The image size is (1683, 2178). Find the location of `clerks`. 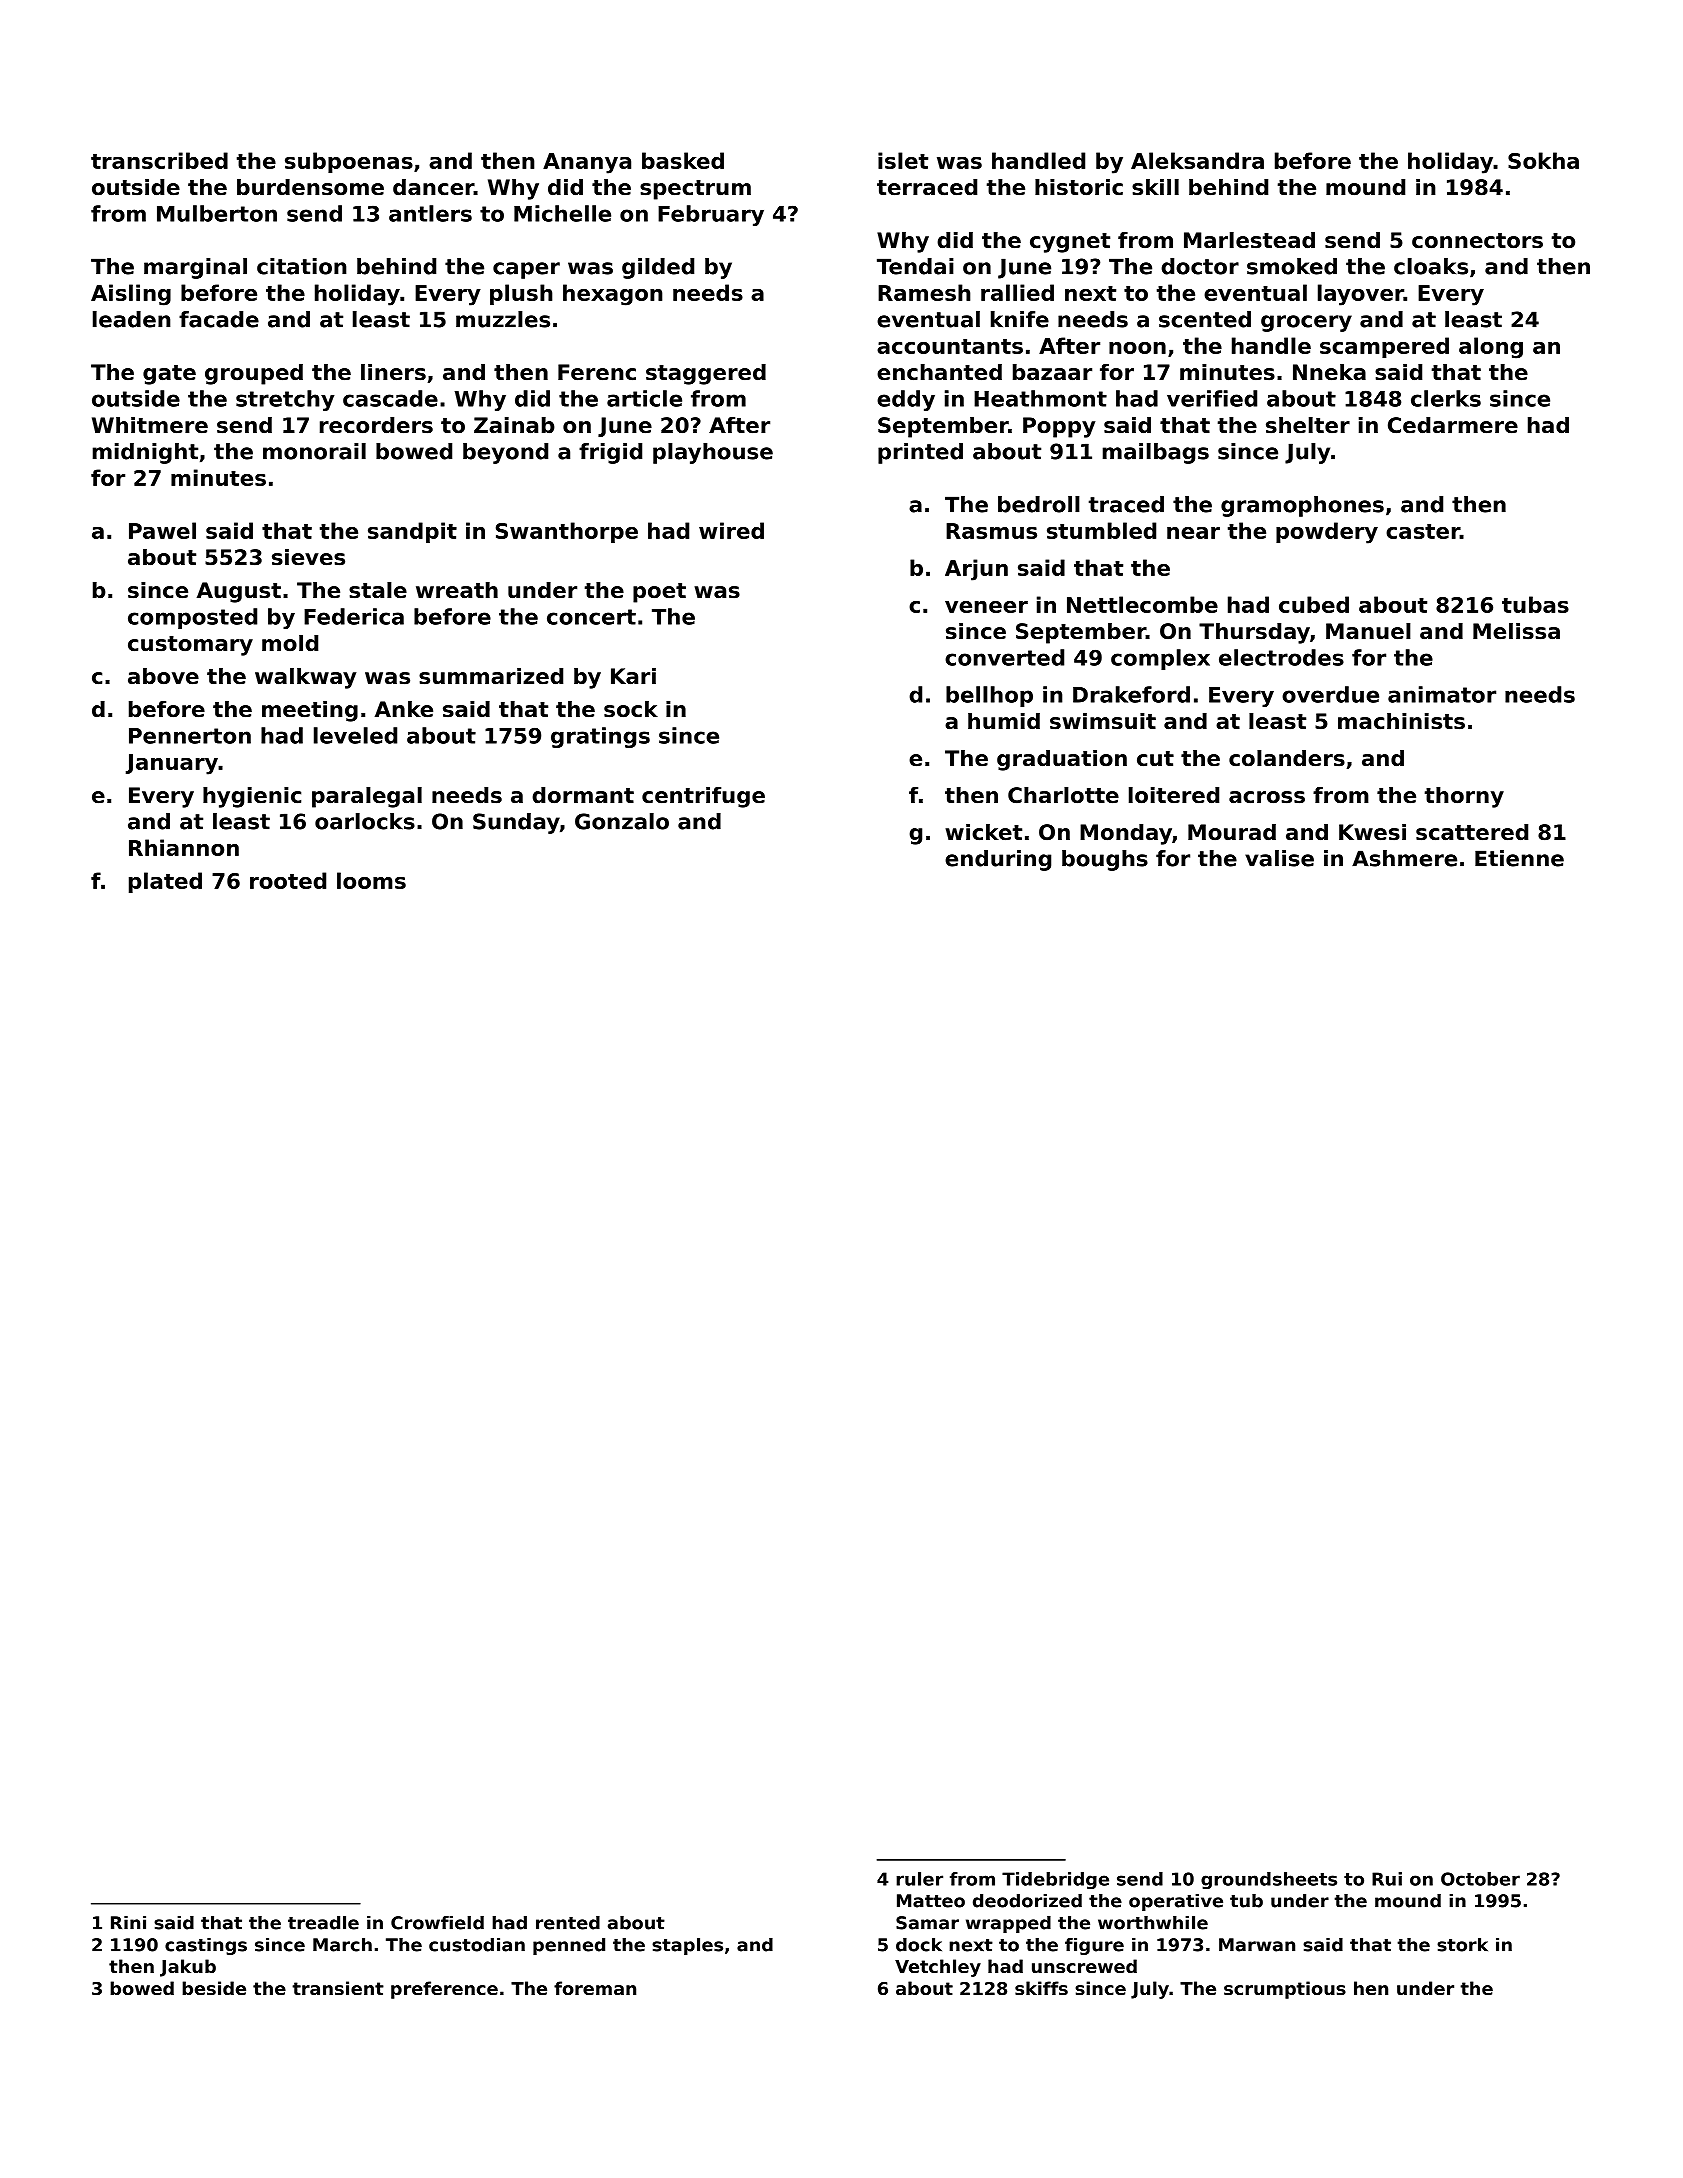

clerks is located at coordinates (1446, 398).
